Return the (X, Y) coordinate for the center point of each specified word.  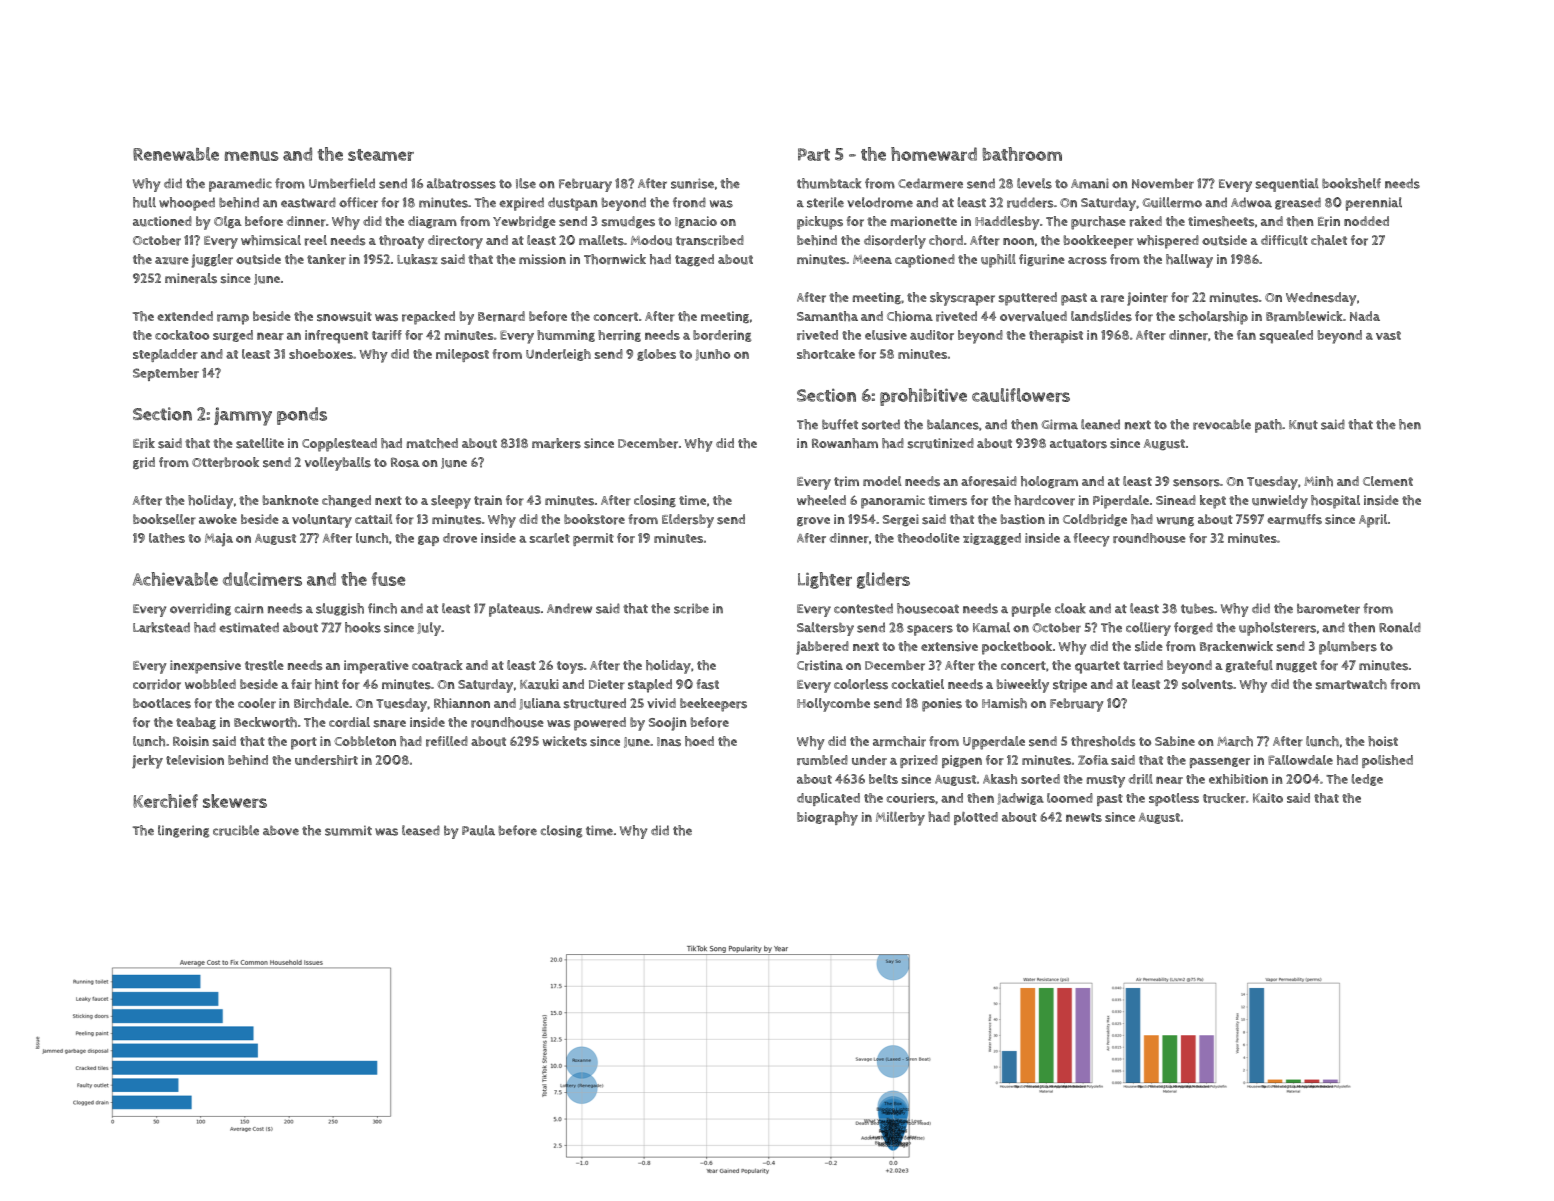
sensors (1196, 483)
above (281, 830)
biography (827, 818)
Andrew (569, 608)
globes (656, 355)
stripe (1070, 686)
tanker (326, 259)
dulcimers (262, 579)
